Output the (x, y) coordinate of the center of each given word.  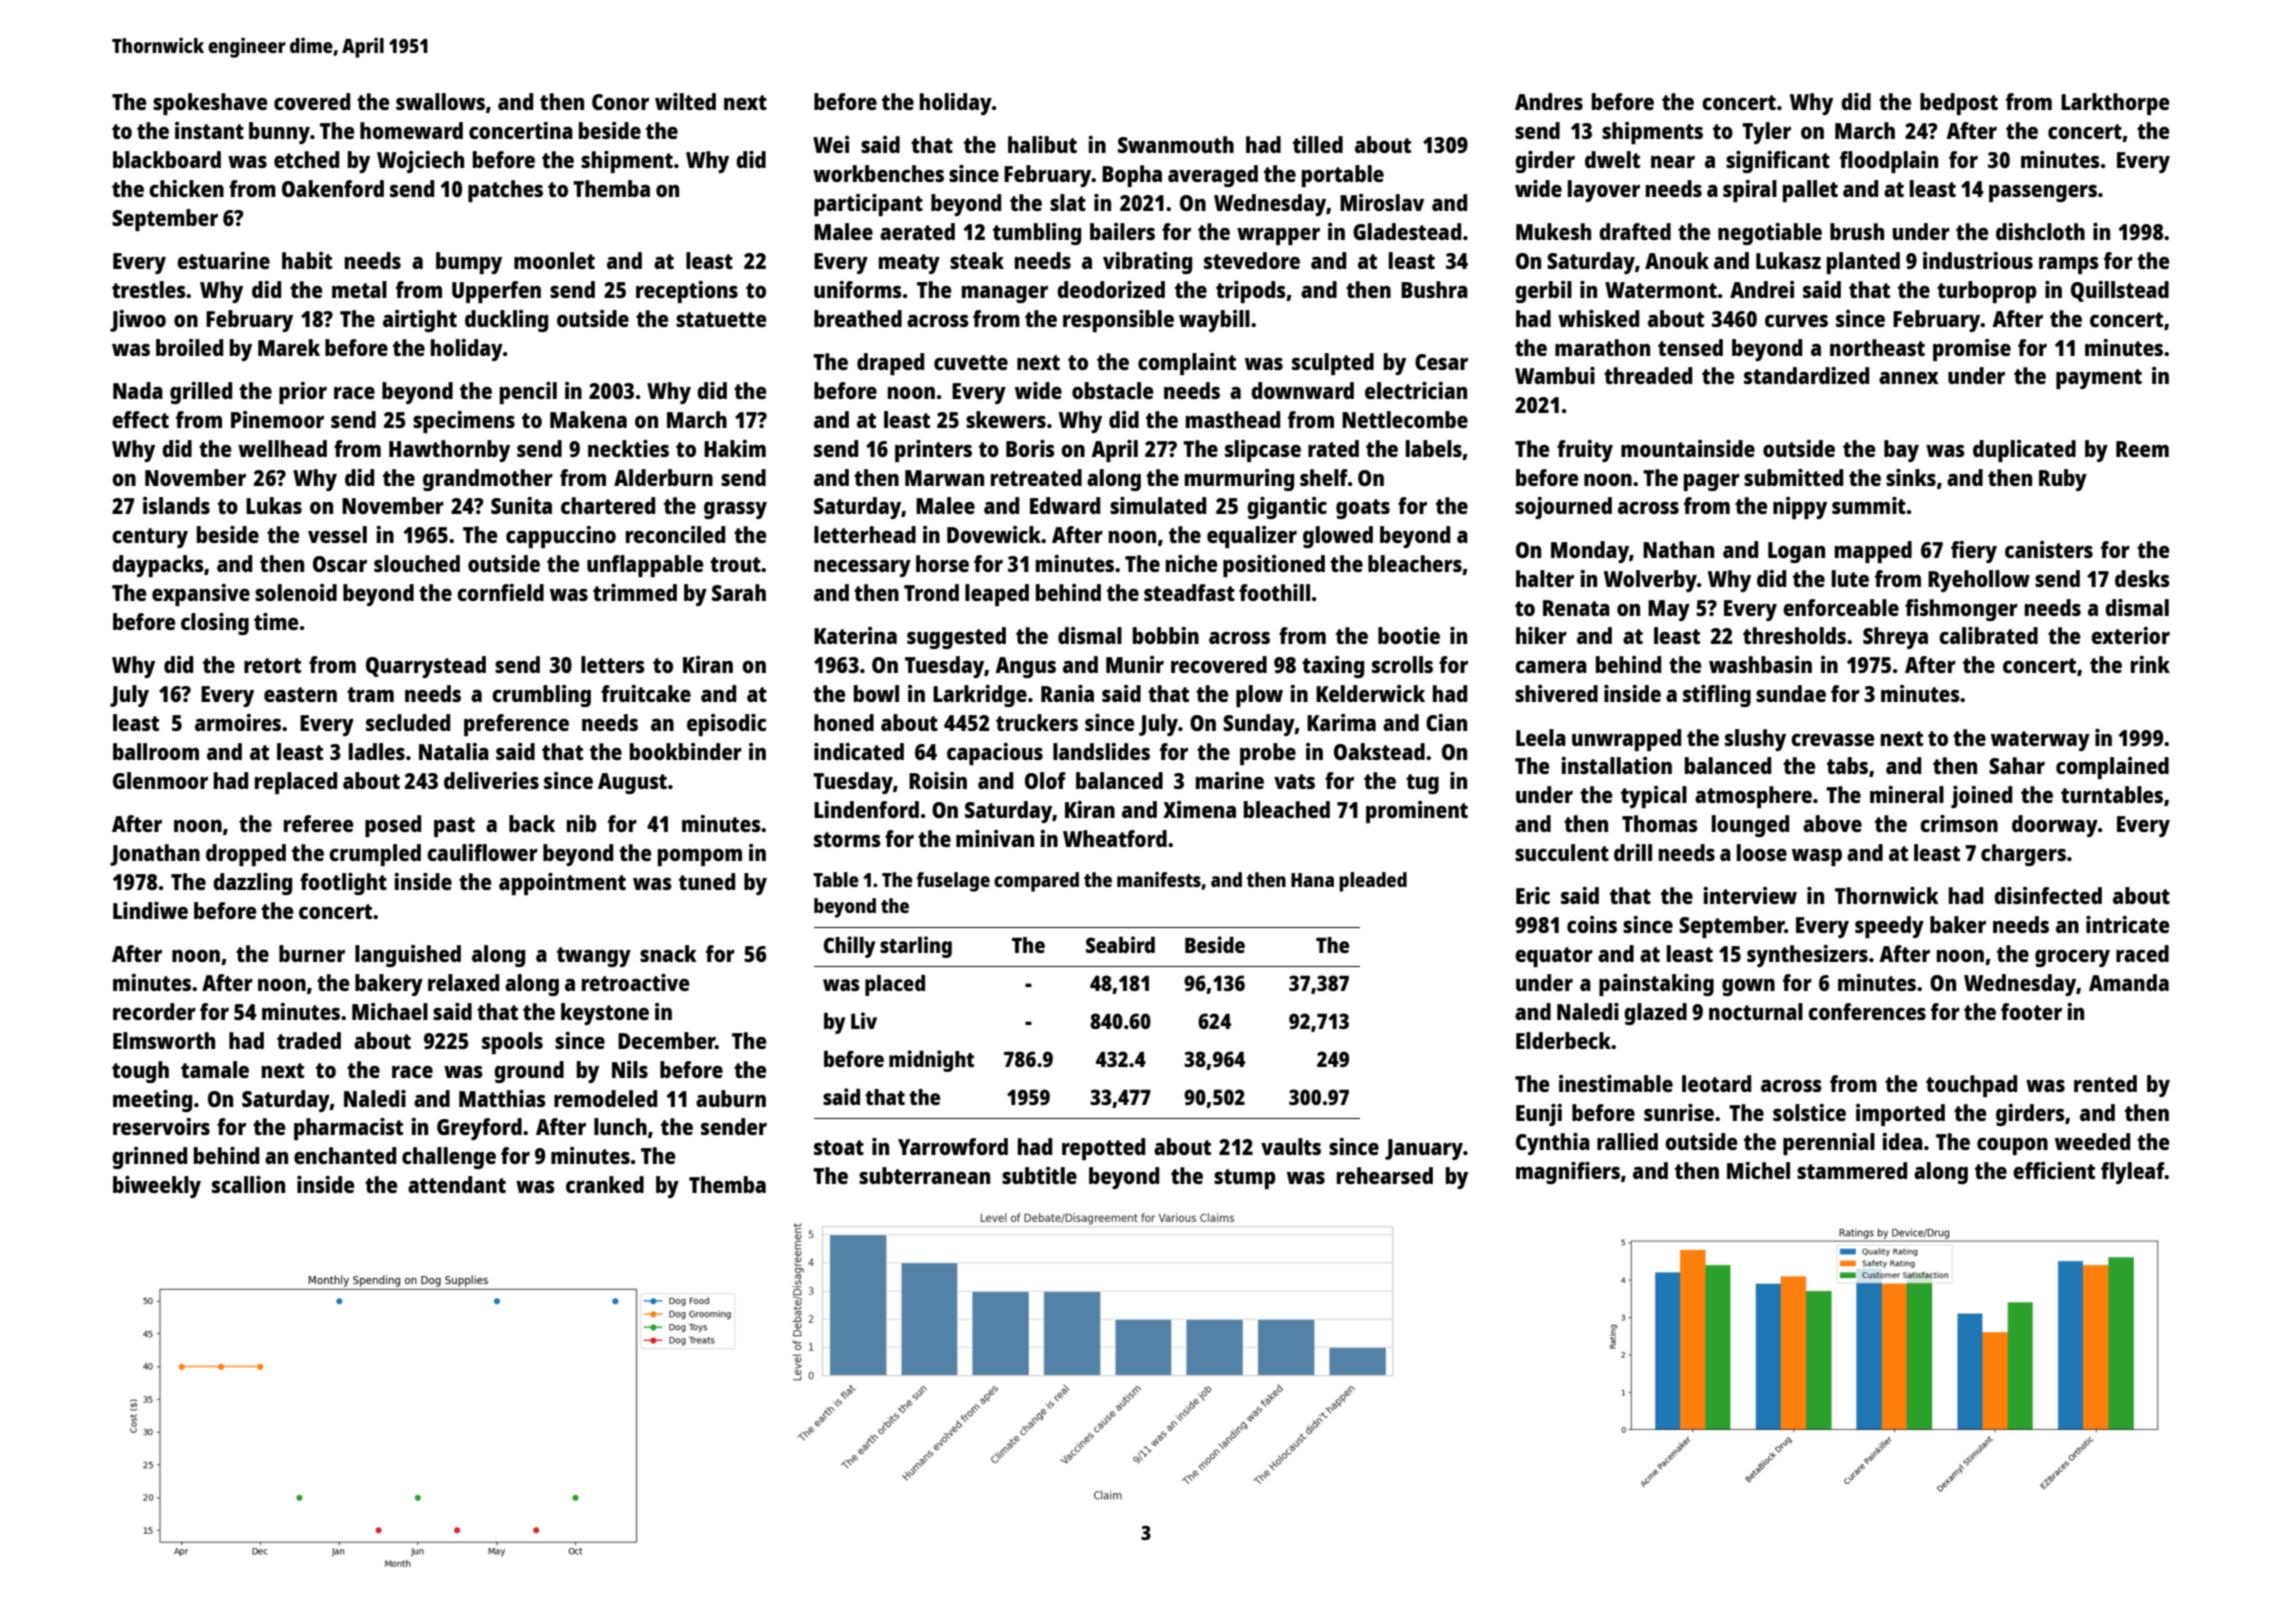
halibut (1042, 144)
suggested (956, 638)
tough (140, 1072)
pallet (1810, 191)
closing (215, 624)
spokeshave (210, 104)
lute (1850, 578)
